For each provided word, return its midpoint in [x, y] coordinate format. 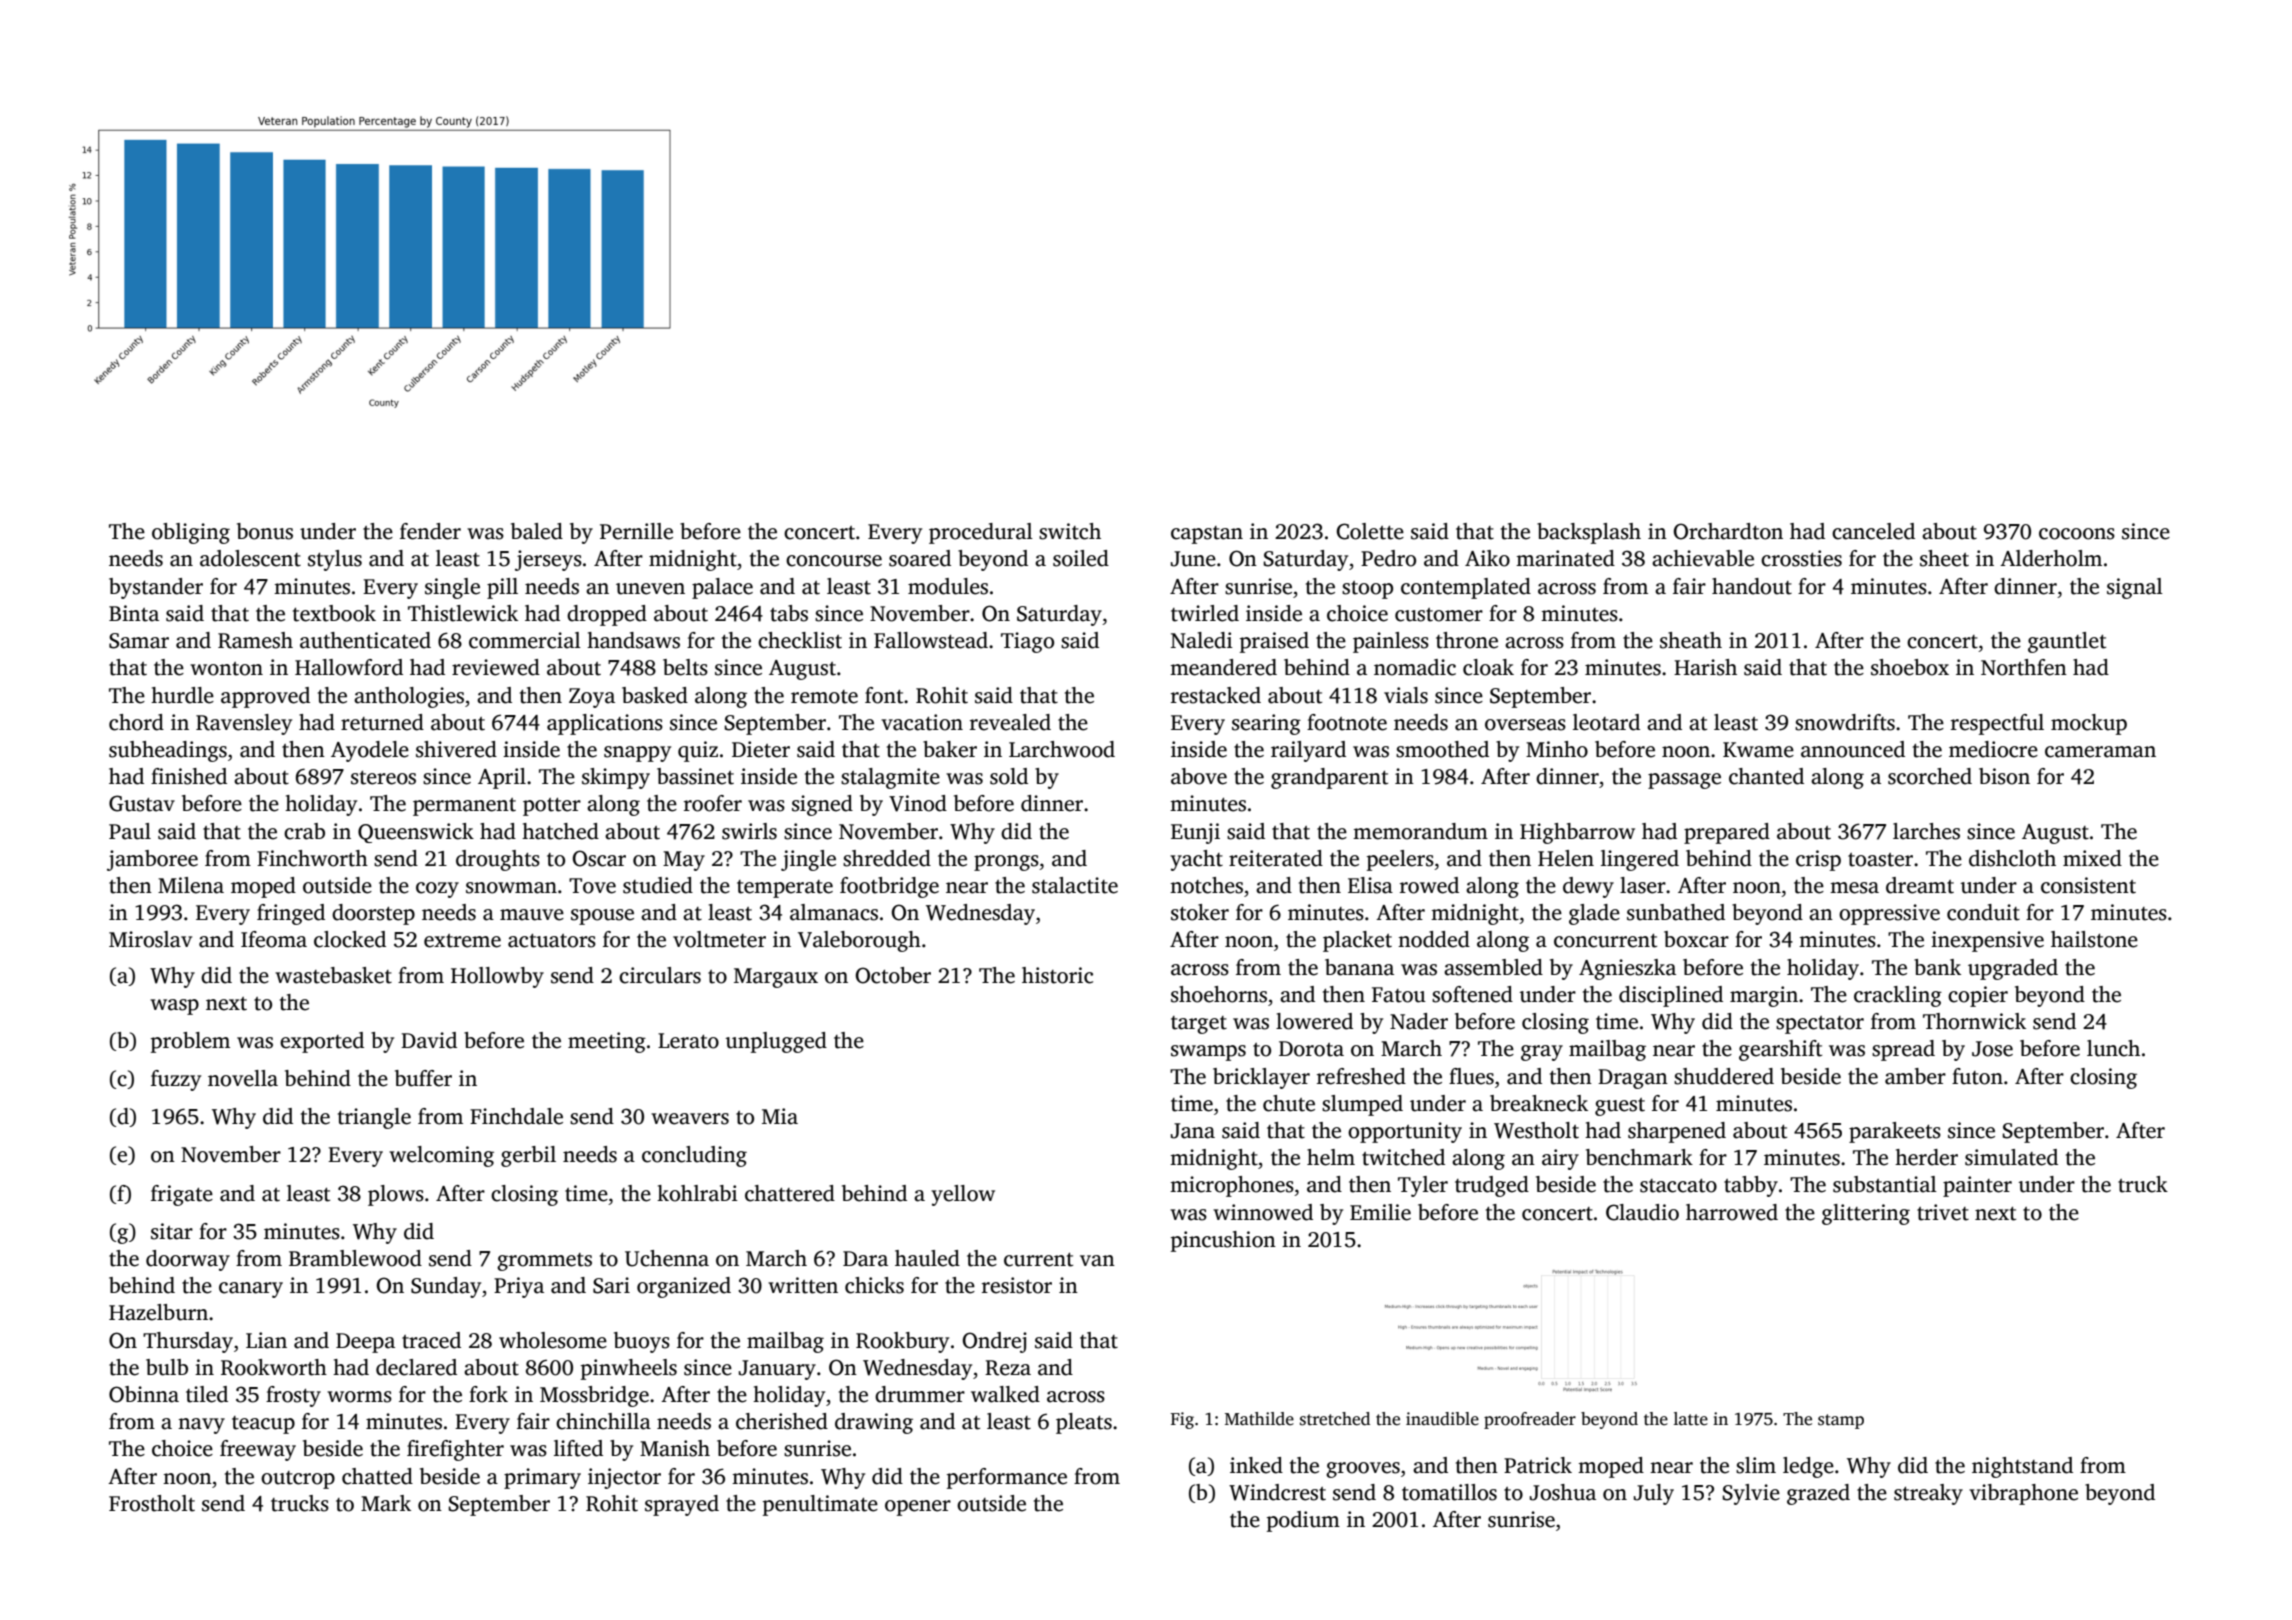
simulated [2011, 1157]
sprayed [682, 1505]
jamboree [152, 860]
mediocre [1993, 749]
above [1199, 776]
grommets [544, 1262]
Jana [1193, 1131]
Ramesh [255, 640]
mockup [2089, 724]
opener [918, 1508]
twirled [1205, 613]
